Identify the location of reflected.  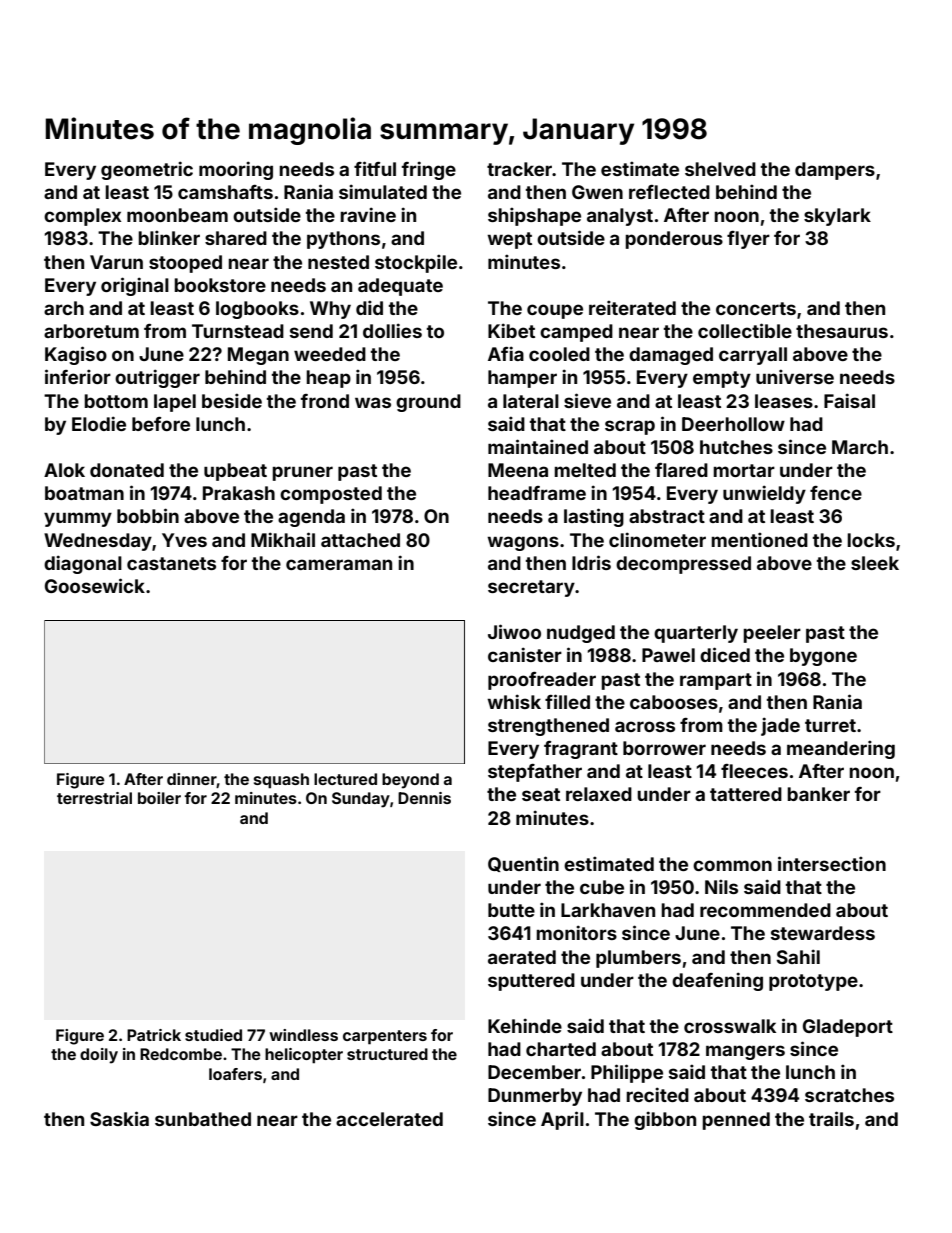
(669, 192).
